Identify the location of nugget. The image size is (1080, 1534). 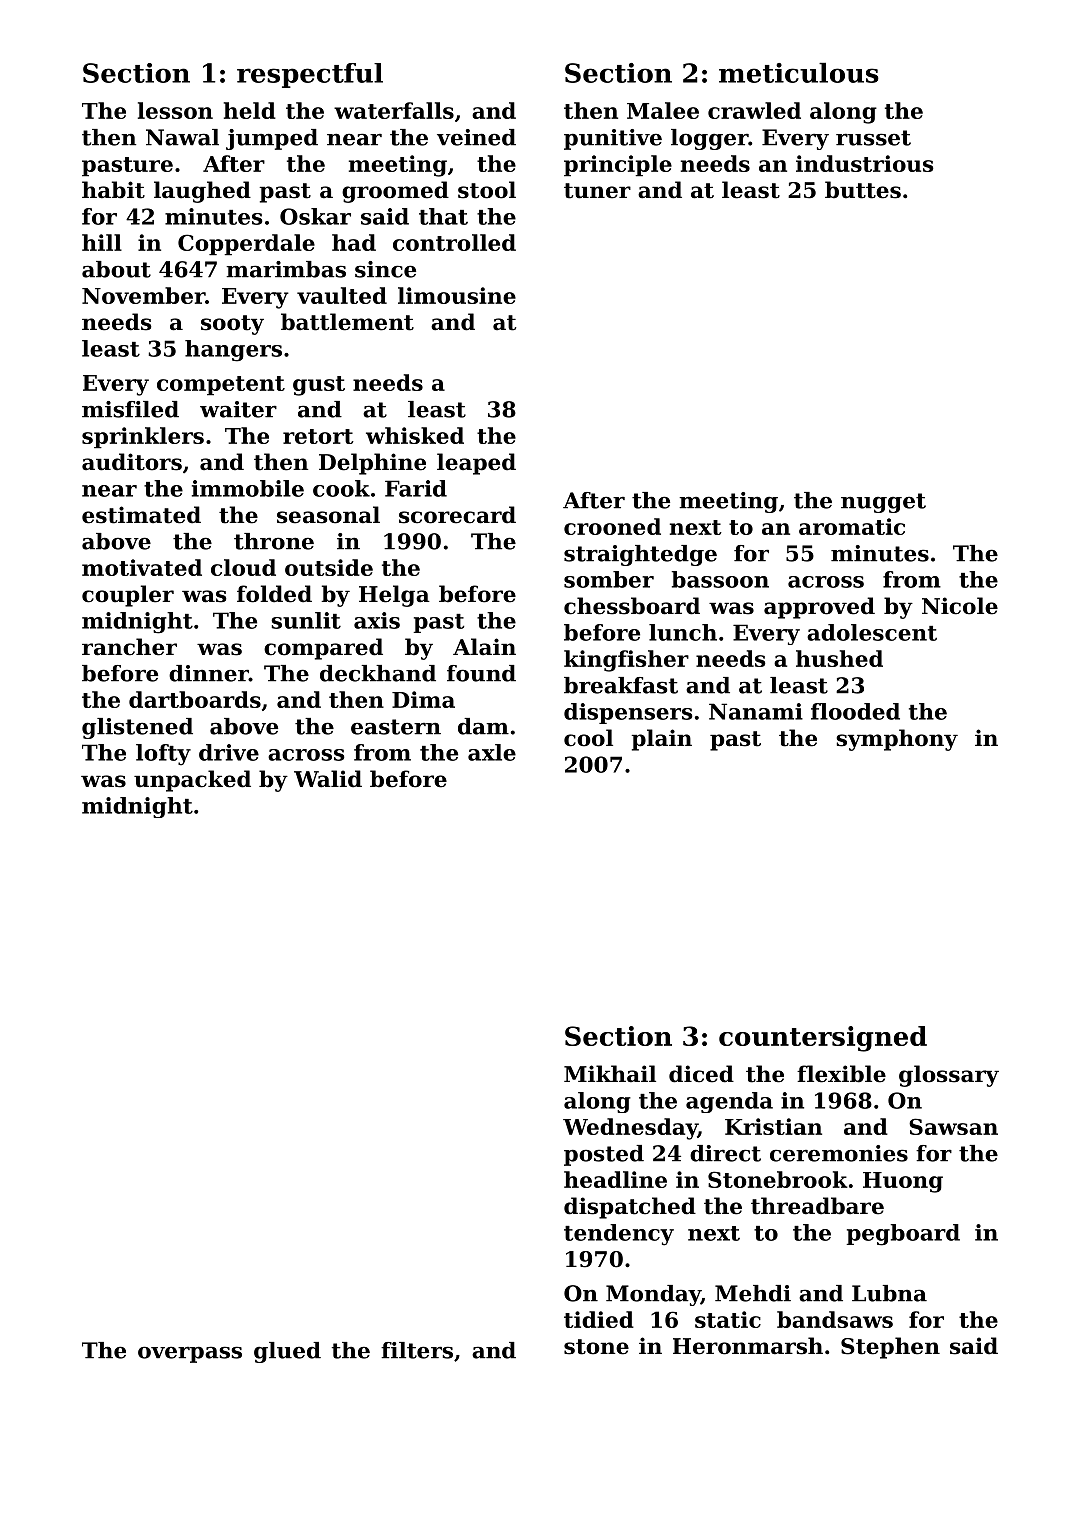
(883, 503).
